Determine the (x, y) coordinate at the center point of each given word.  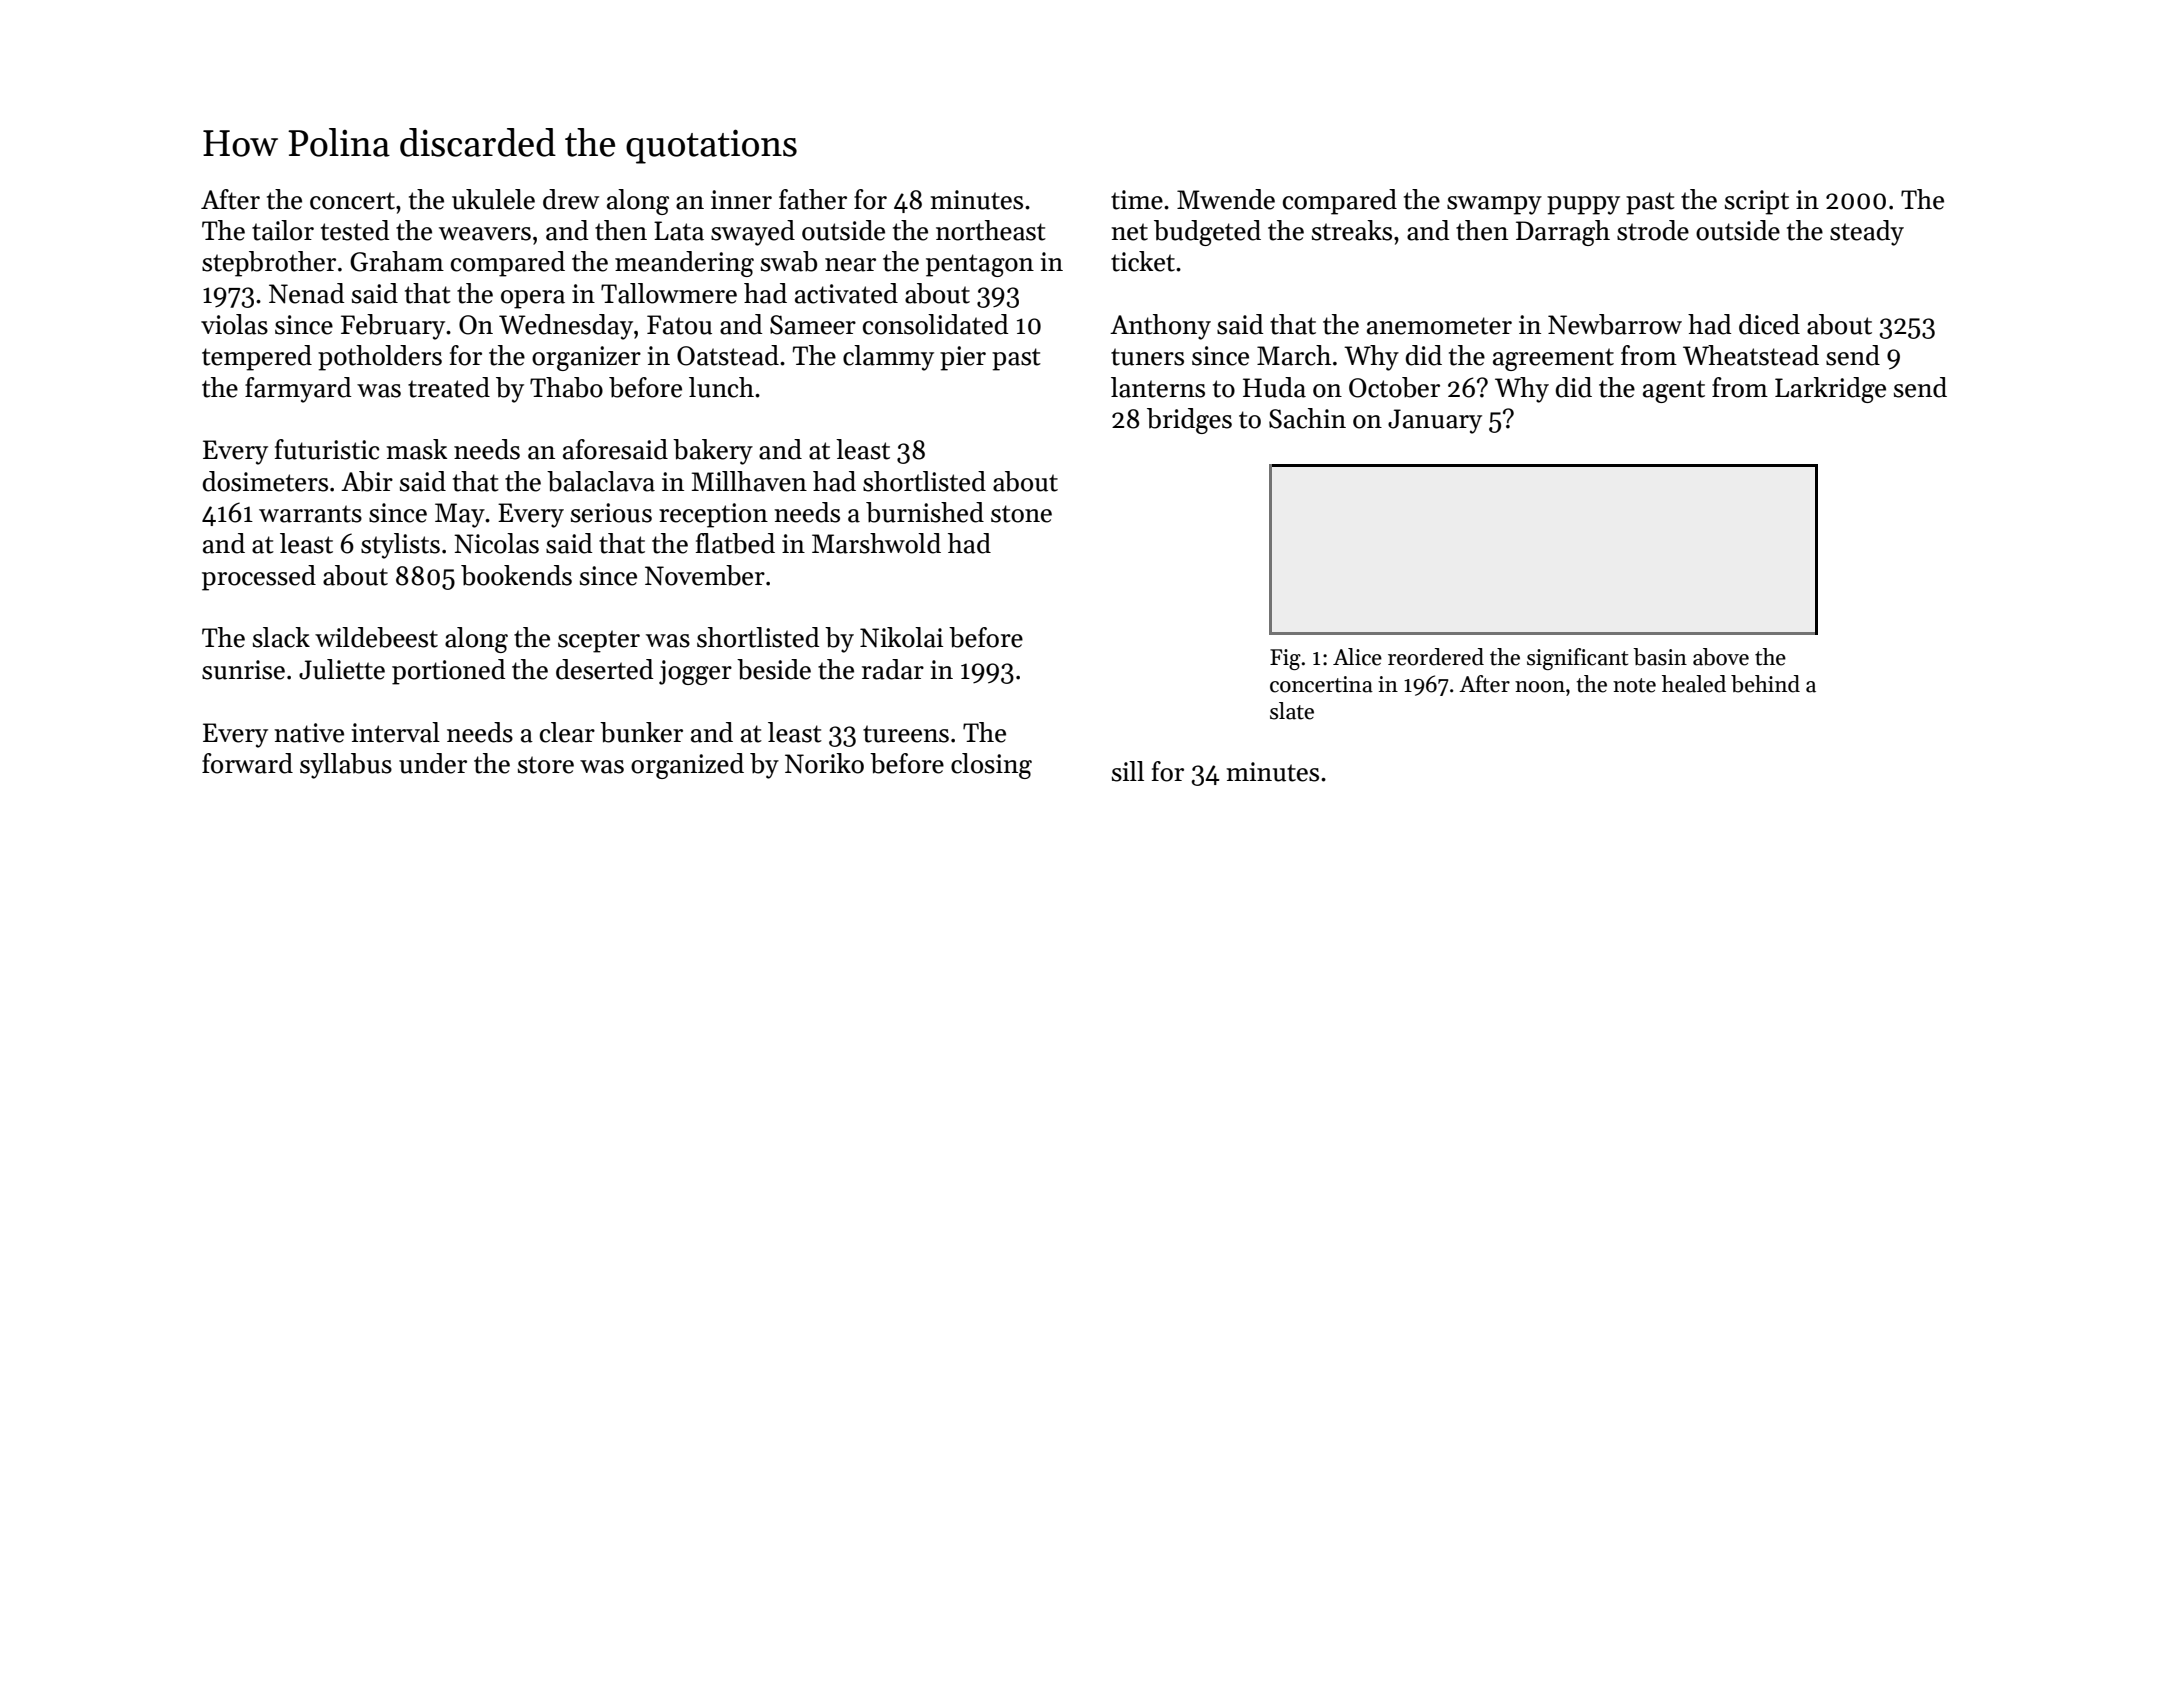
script (1757, 202)
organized (687, 766)
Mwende (1226, 199)
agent (1674, 391)
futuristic (327, 449)
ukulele (493, 199)
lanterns (1158, 387)
